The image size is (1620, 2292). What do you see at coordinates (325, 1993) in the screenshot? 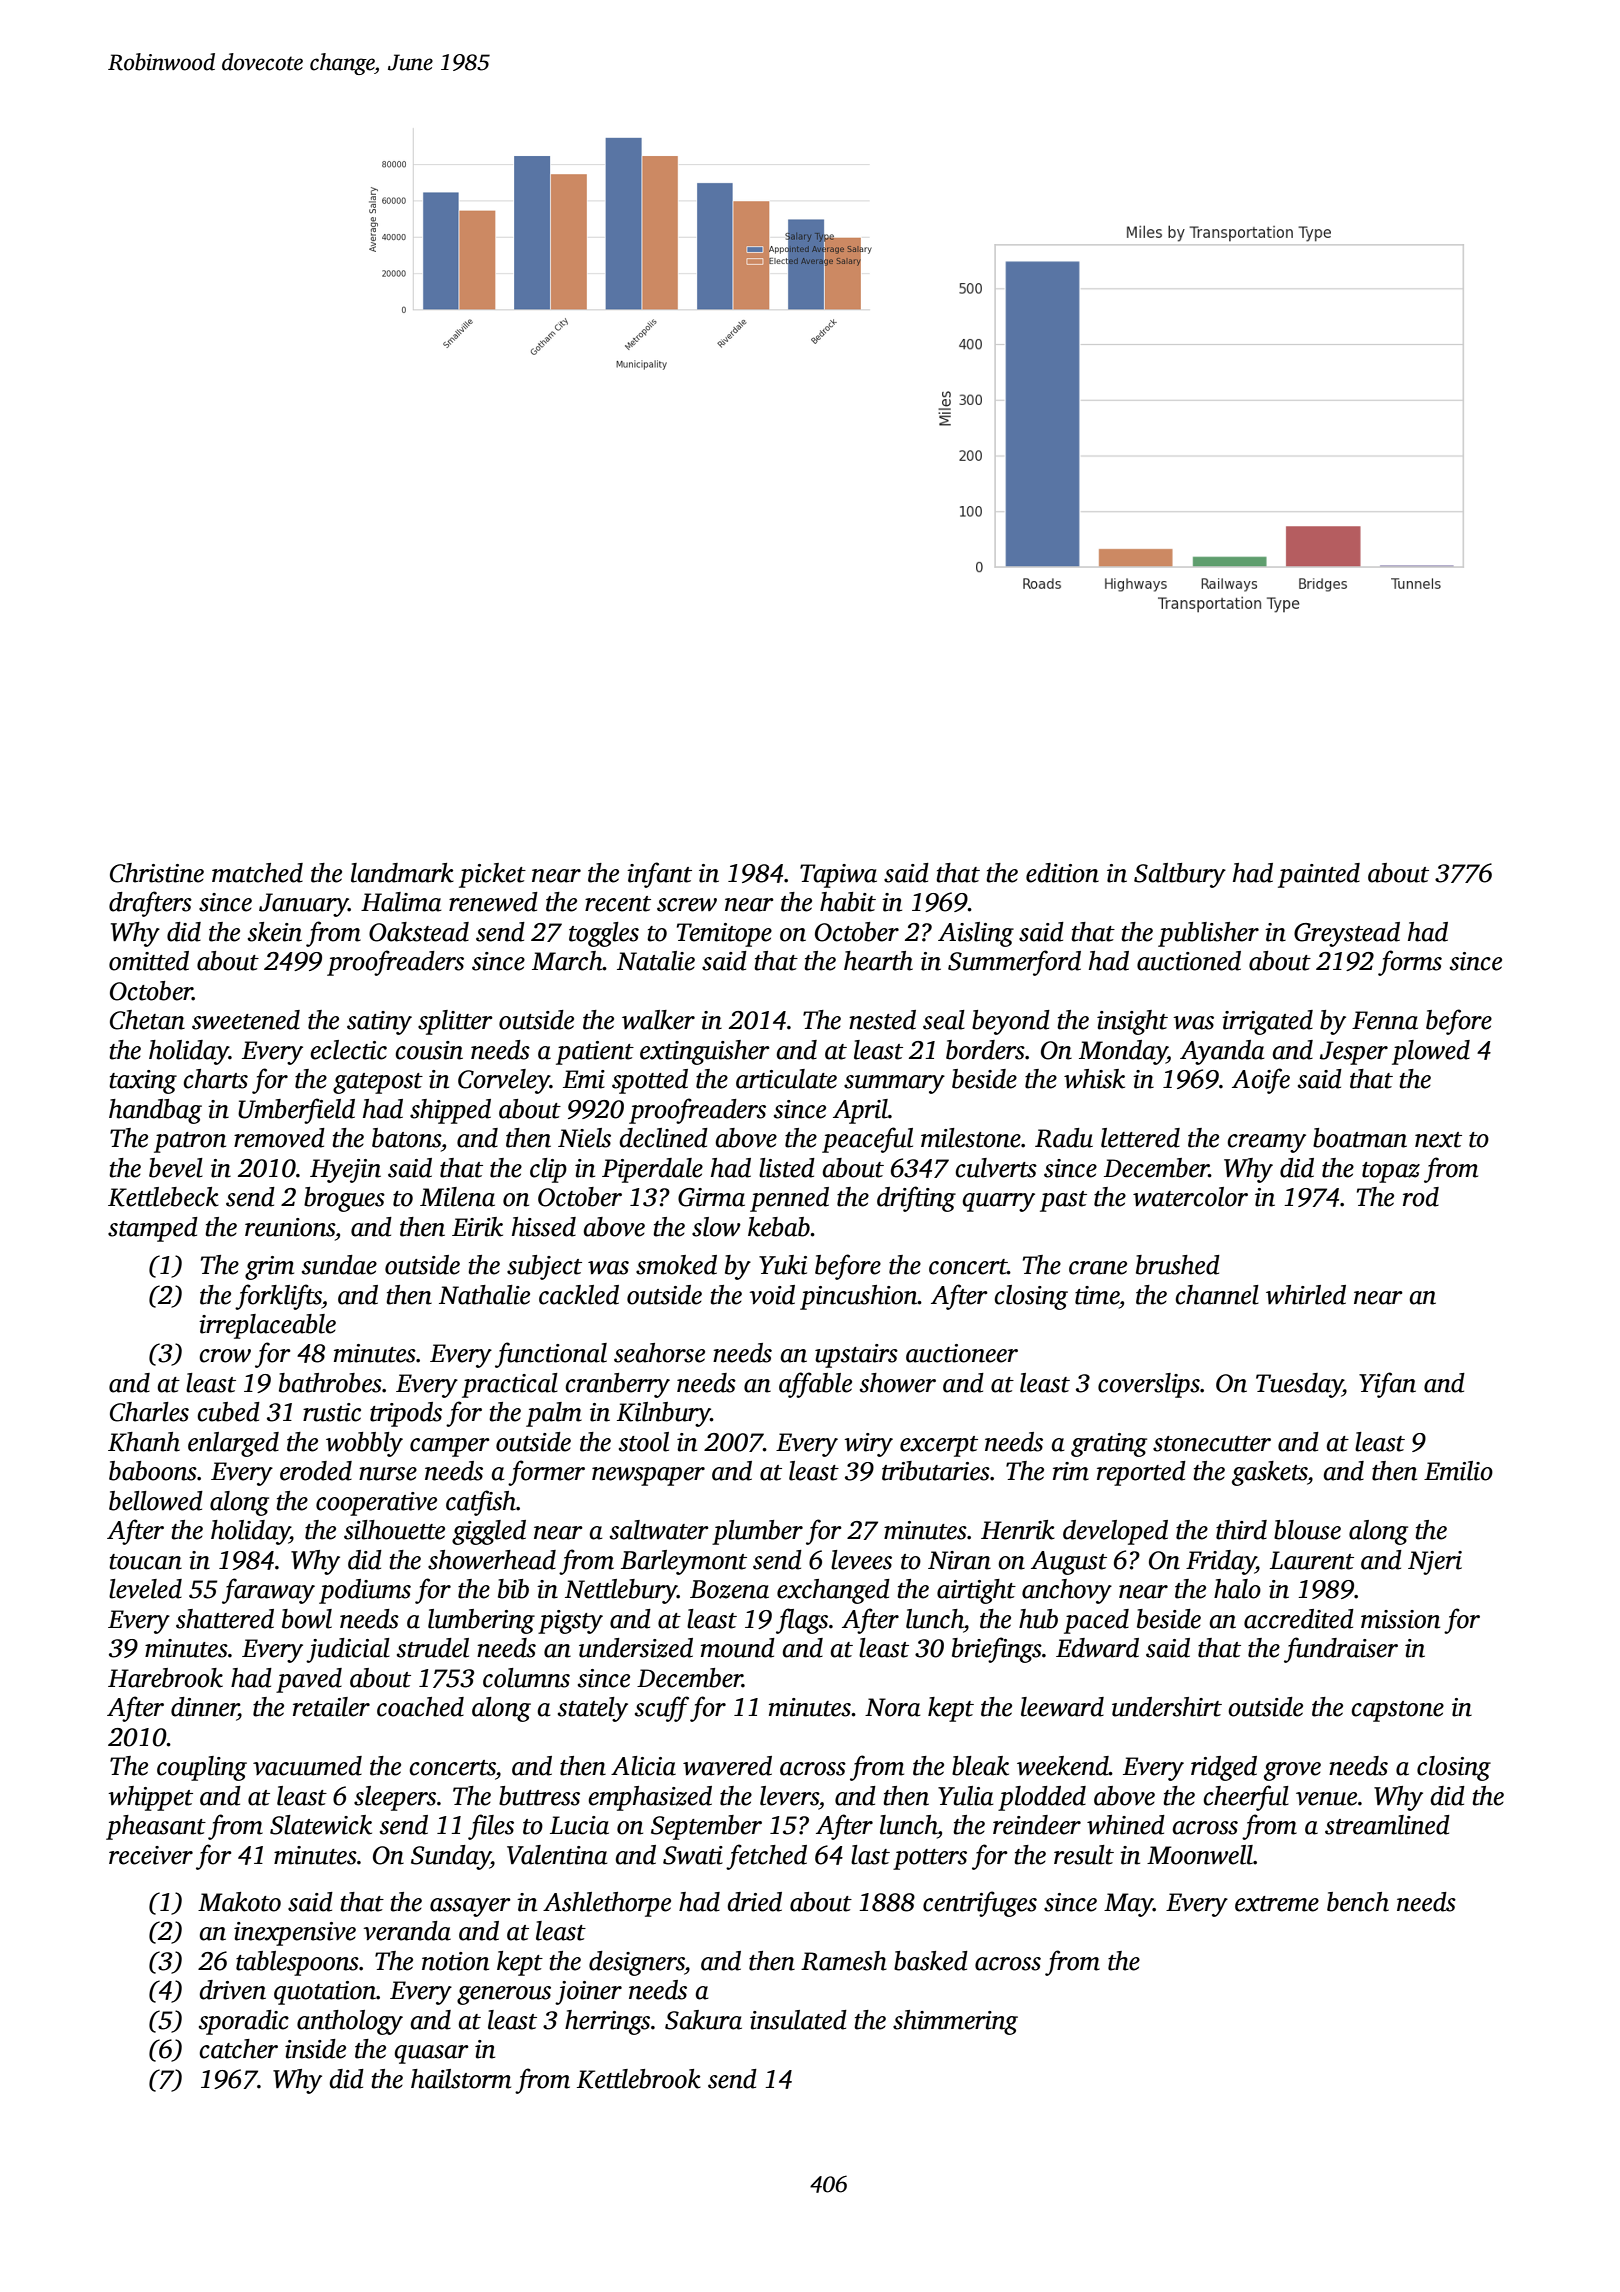
I see `quotation` at bounding box center [325, 1993].
